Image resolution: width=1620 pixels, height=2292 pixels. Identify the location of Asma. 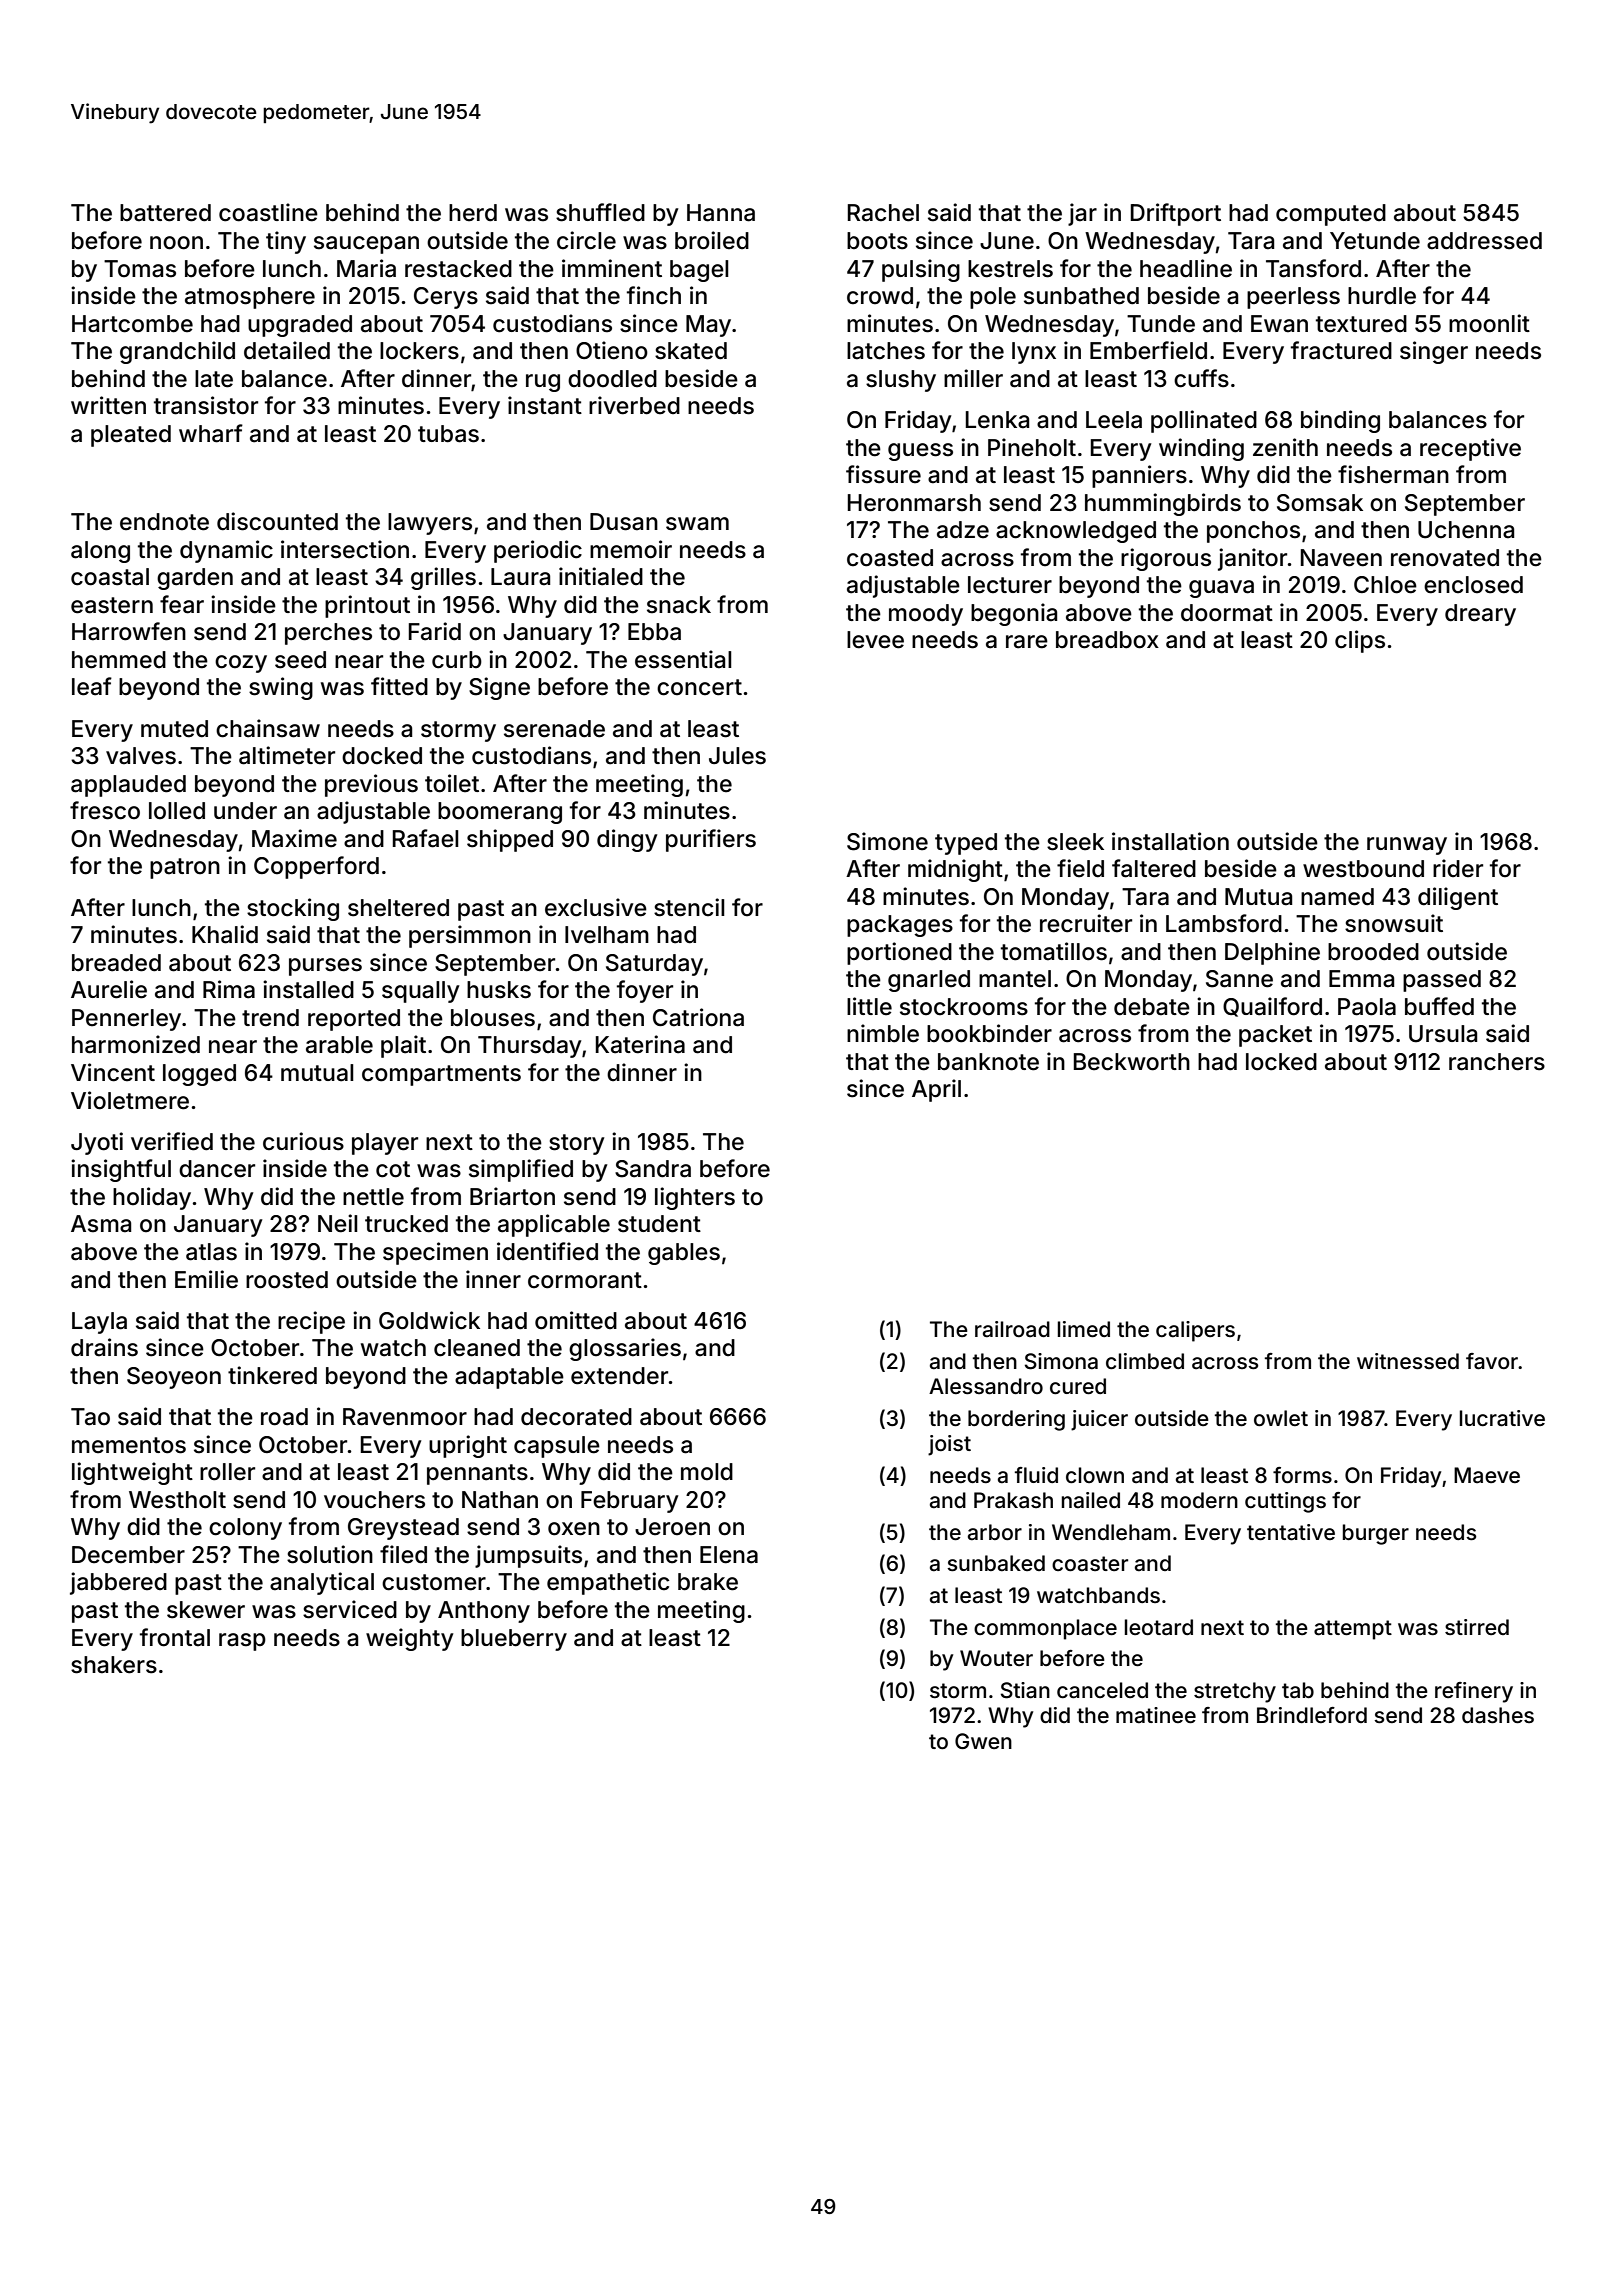
(101, 1224).
